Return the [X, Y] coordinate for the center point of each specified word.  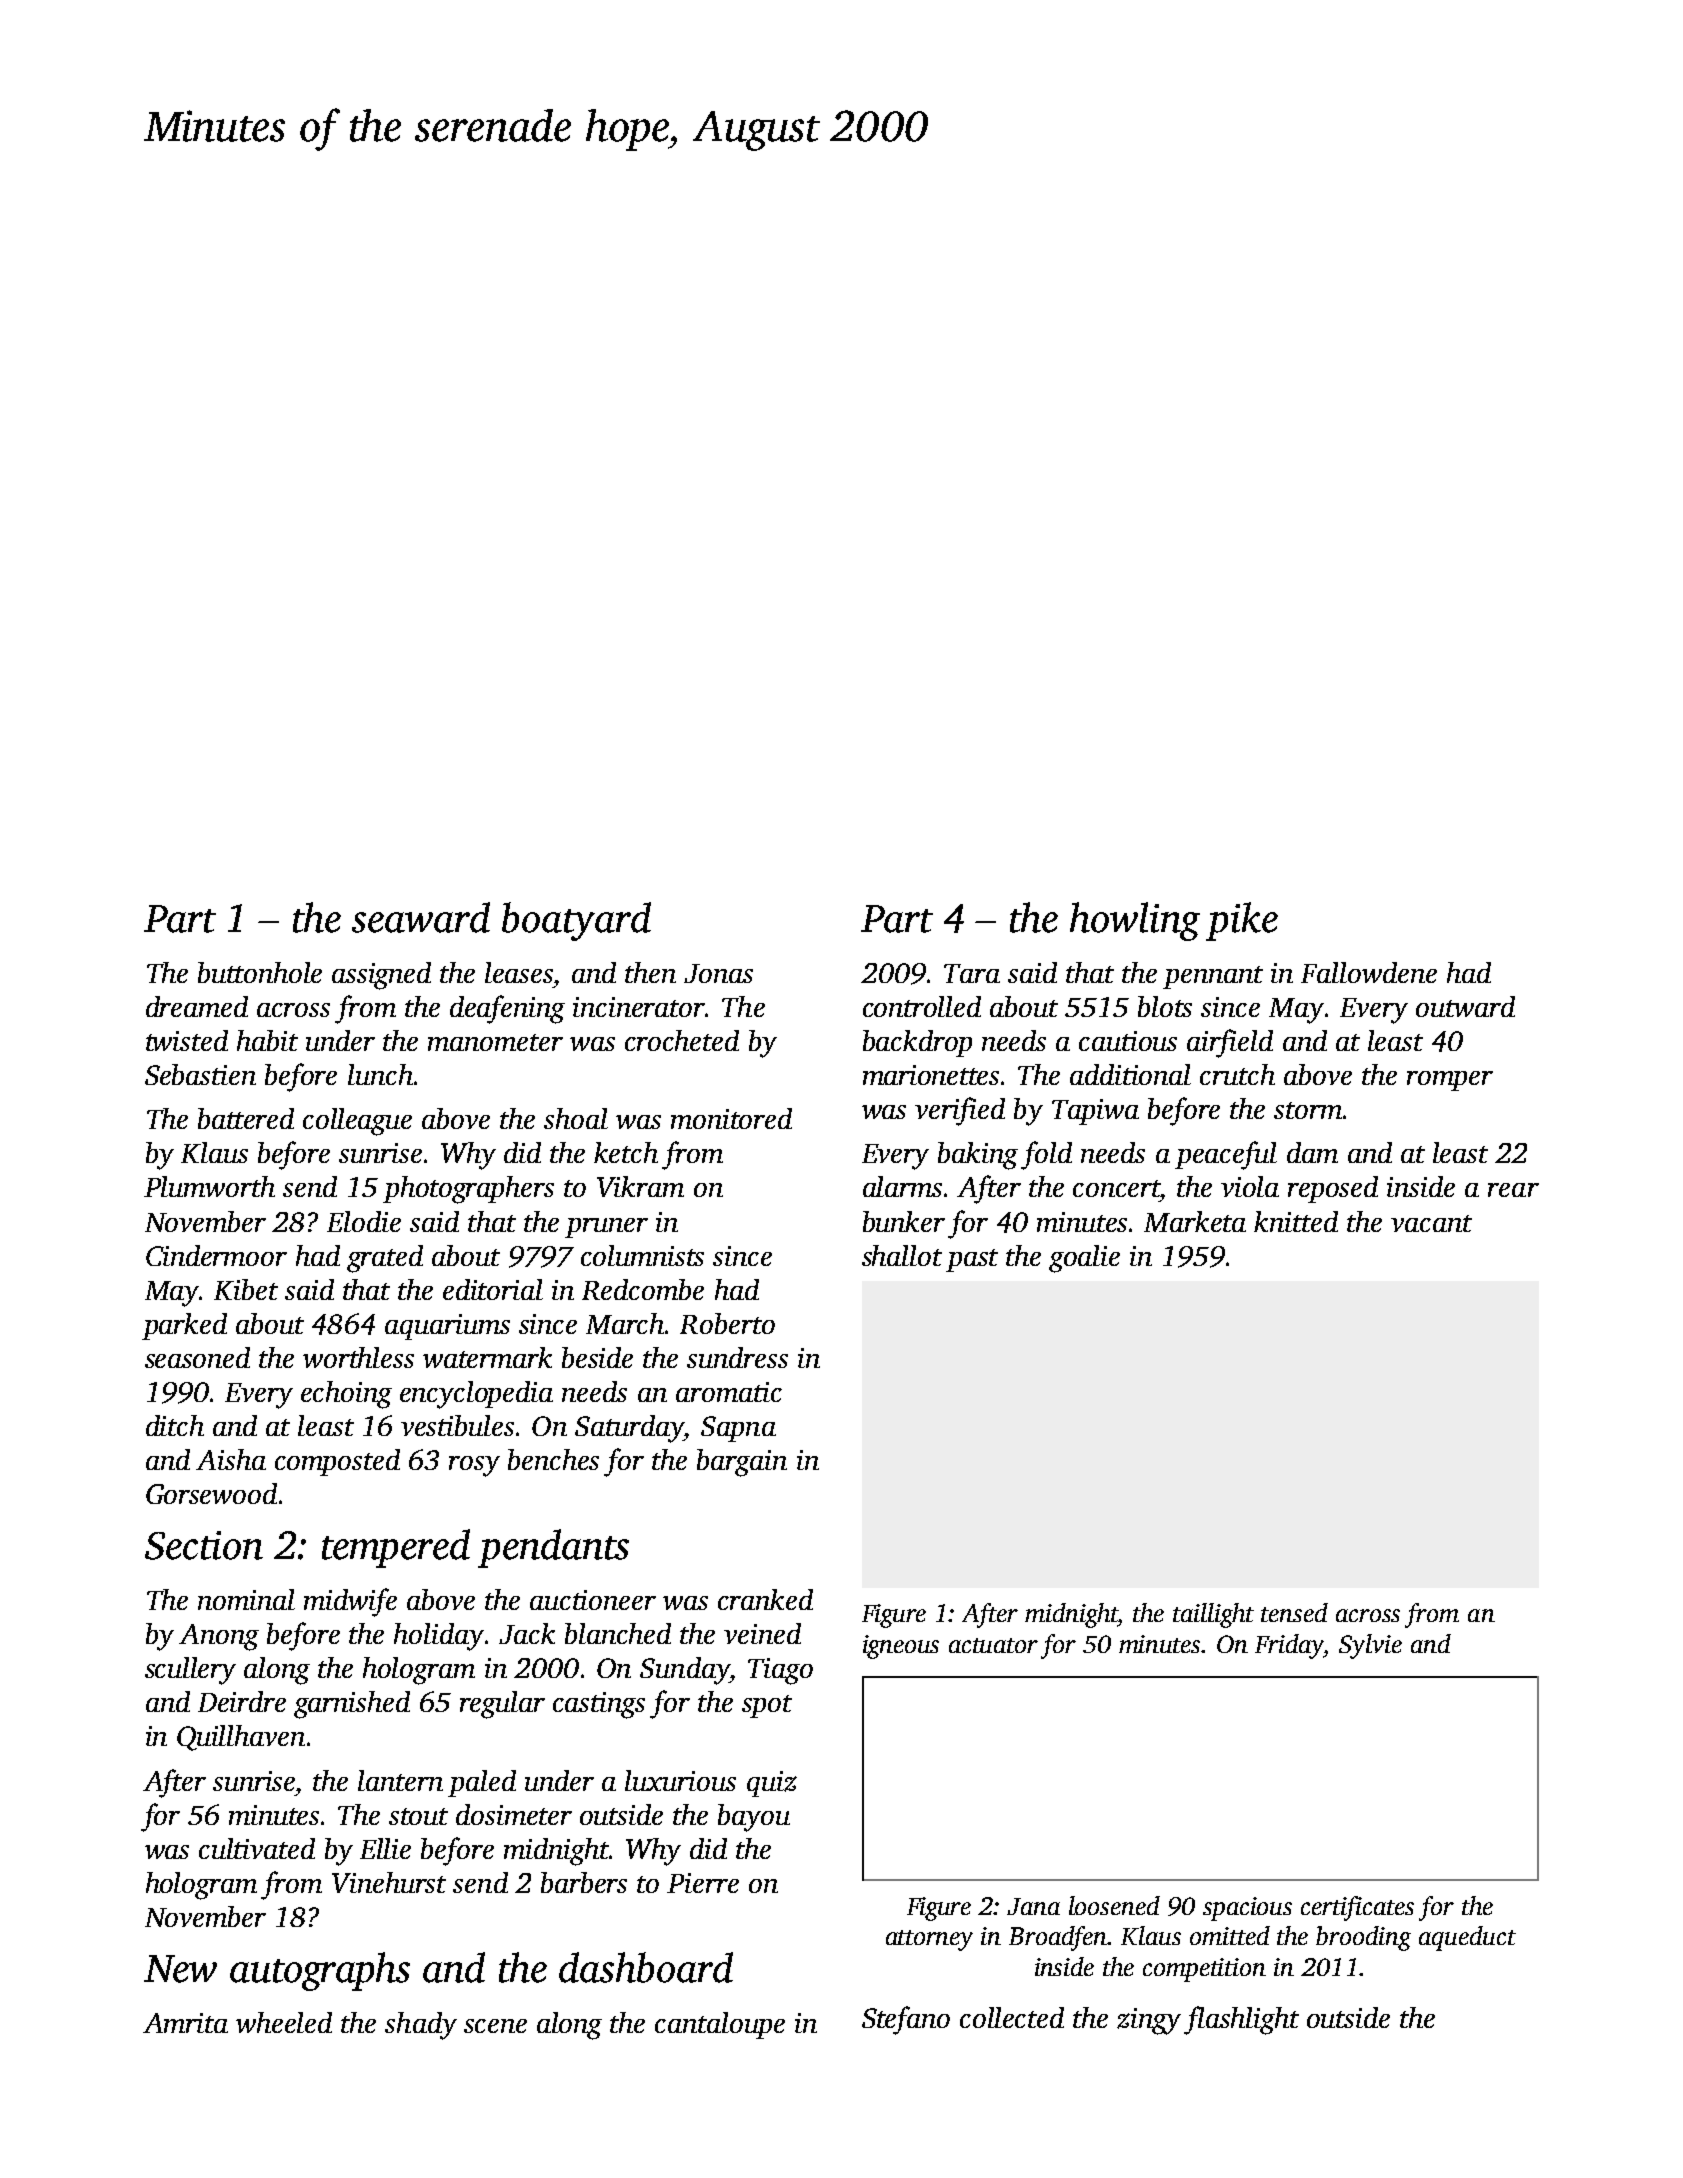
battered [246, 1118]
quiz [772, 1784]
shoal [576, 1118]
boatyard [576, 921]
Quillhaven [241, 1738]
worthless [358, 1357]
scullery [190, 1671]
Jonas [718, 973]
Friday [1290, 1646]
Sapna [738, 1429]
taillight [1213, 1615]
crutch [1237, 1074]
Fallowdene [1369, 972]
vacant [1431, 1223]
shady [421, 2026]
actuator [993, 1645]
